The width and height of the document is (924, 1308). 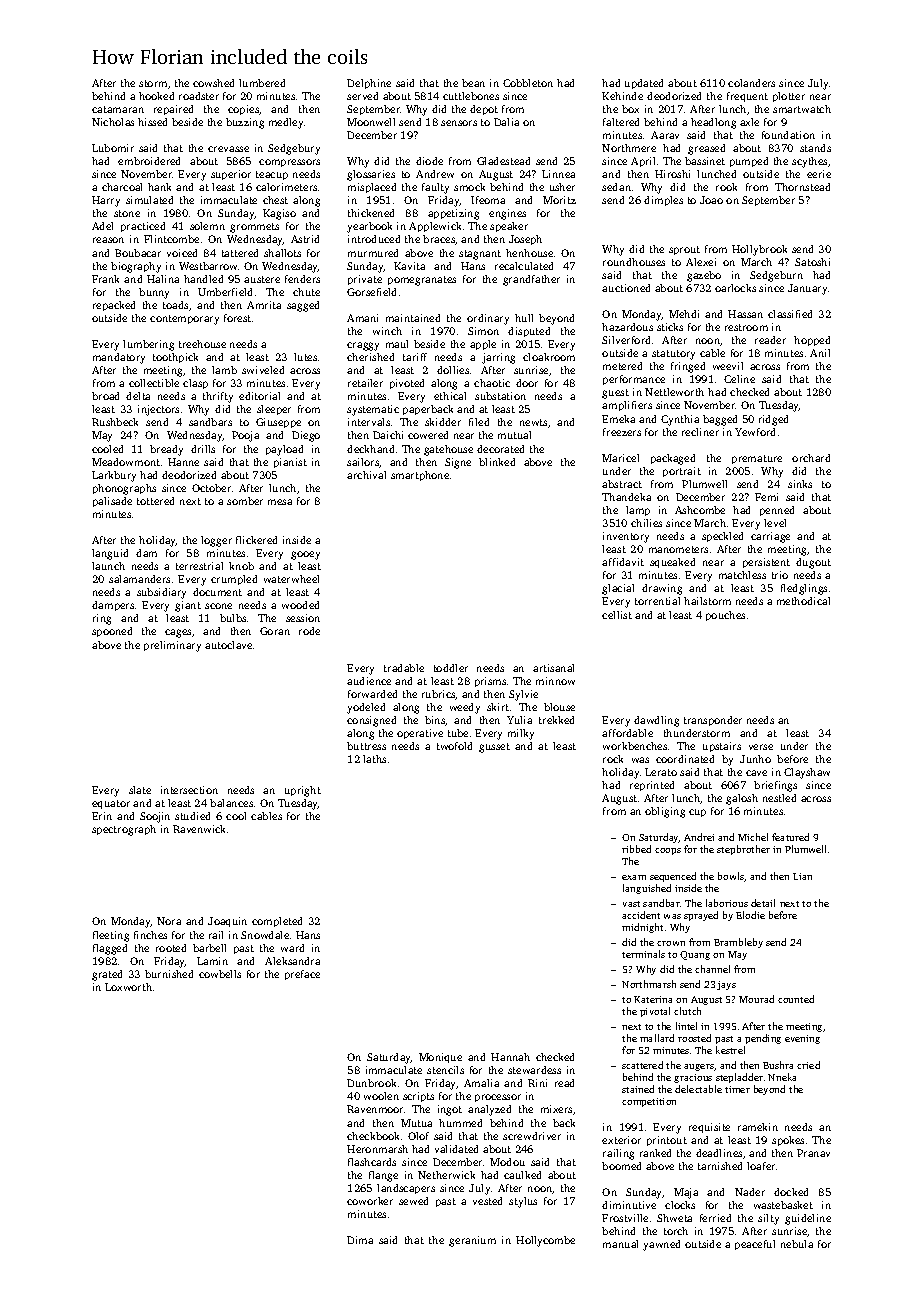 What do you see at coordinates (662, 589) in the document?
I see `drawing` at bounding box center [662, 589].
